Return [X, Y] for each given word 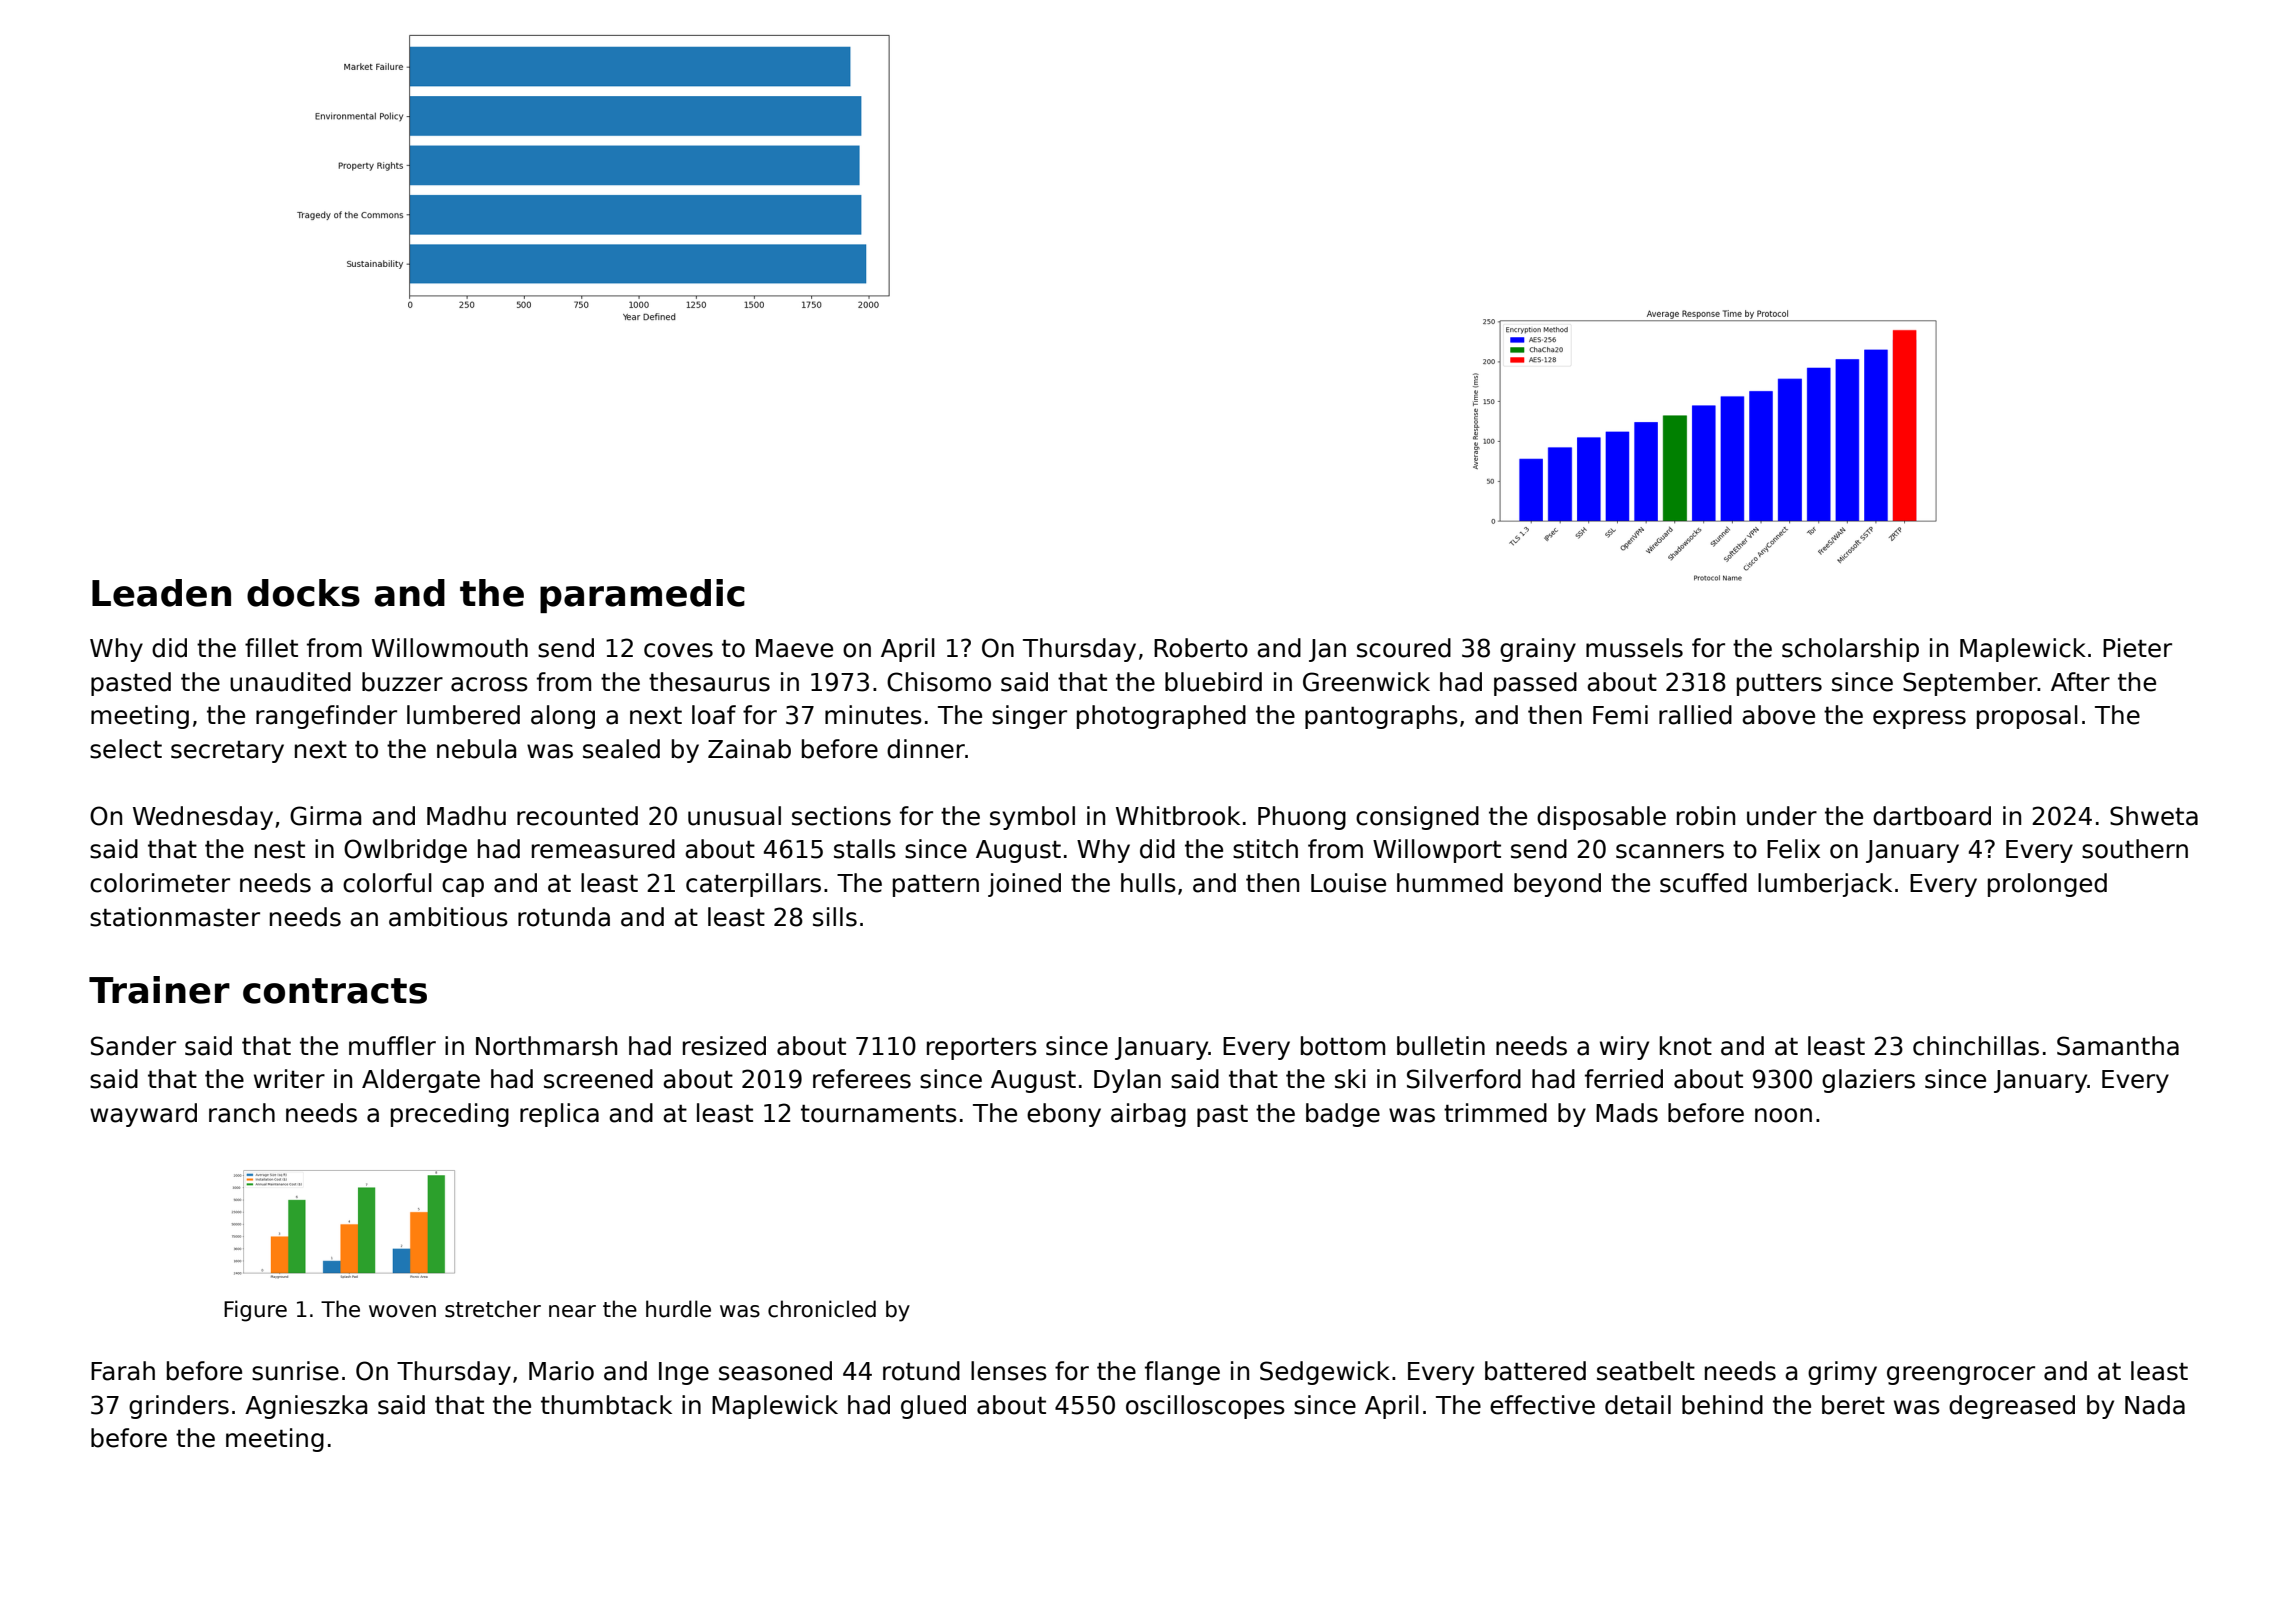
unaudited [290, 682]
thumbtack [606, 1405]
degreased [2012, 1407]
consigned [1417, 818]
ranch [242, 1113]
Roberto [1201, 648]
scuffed [1703, 883]
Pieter [2137, 648]
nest [280, 850]
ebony [1064, 1115]
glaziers [1868, 1081]
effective [1542, 1405]
